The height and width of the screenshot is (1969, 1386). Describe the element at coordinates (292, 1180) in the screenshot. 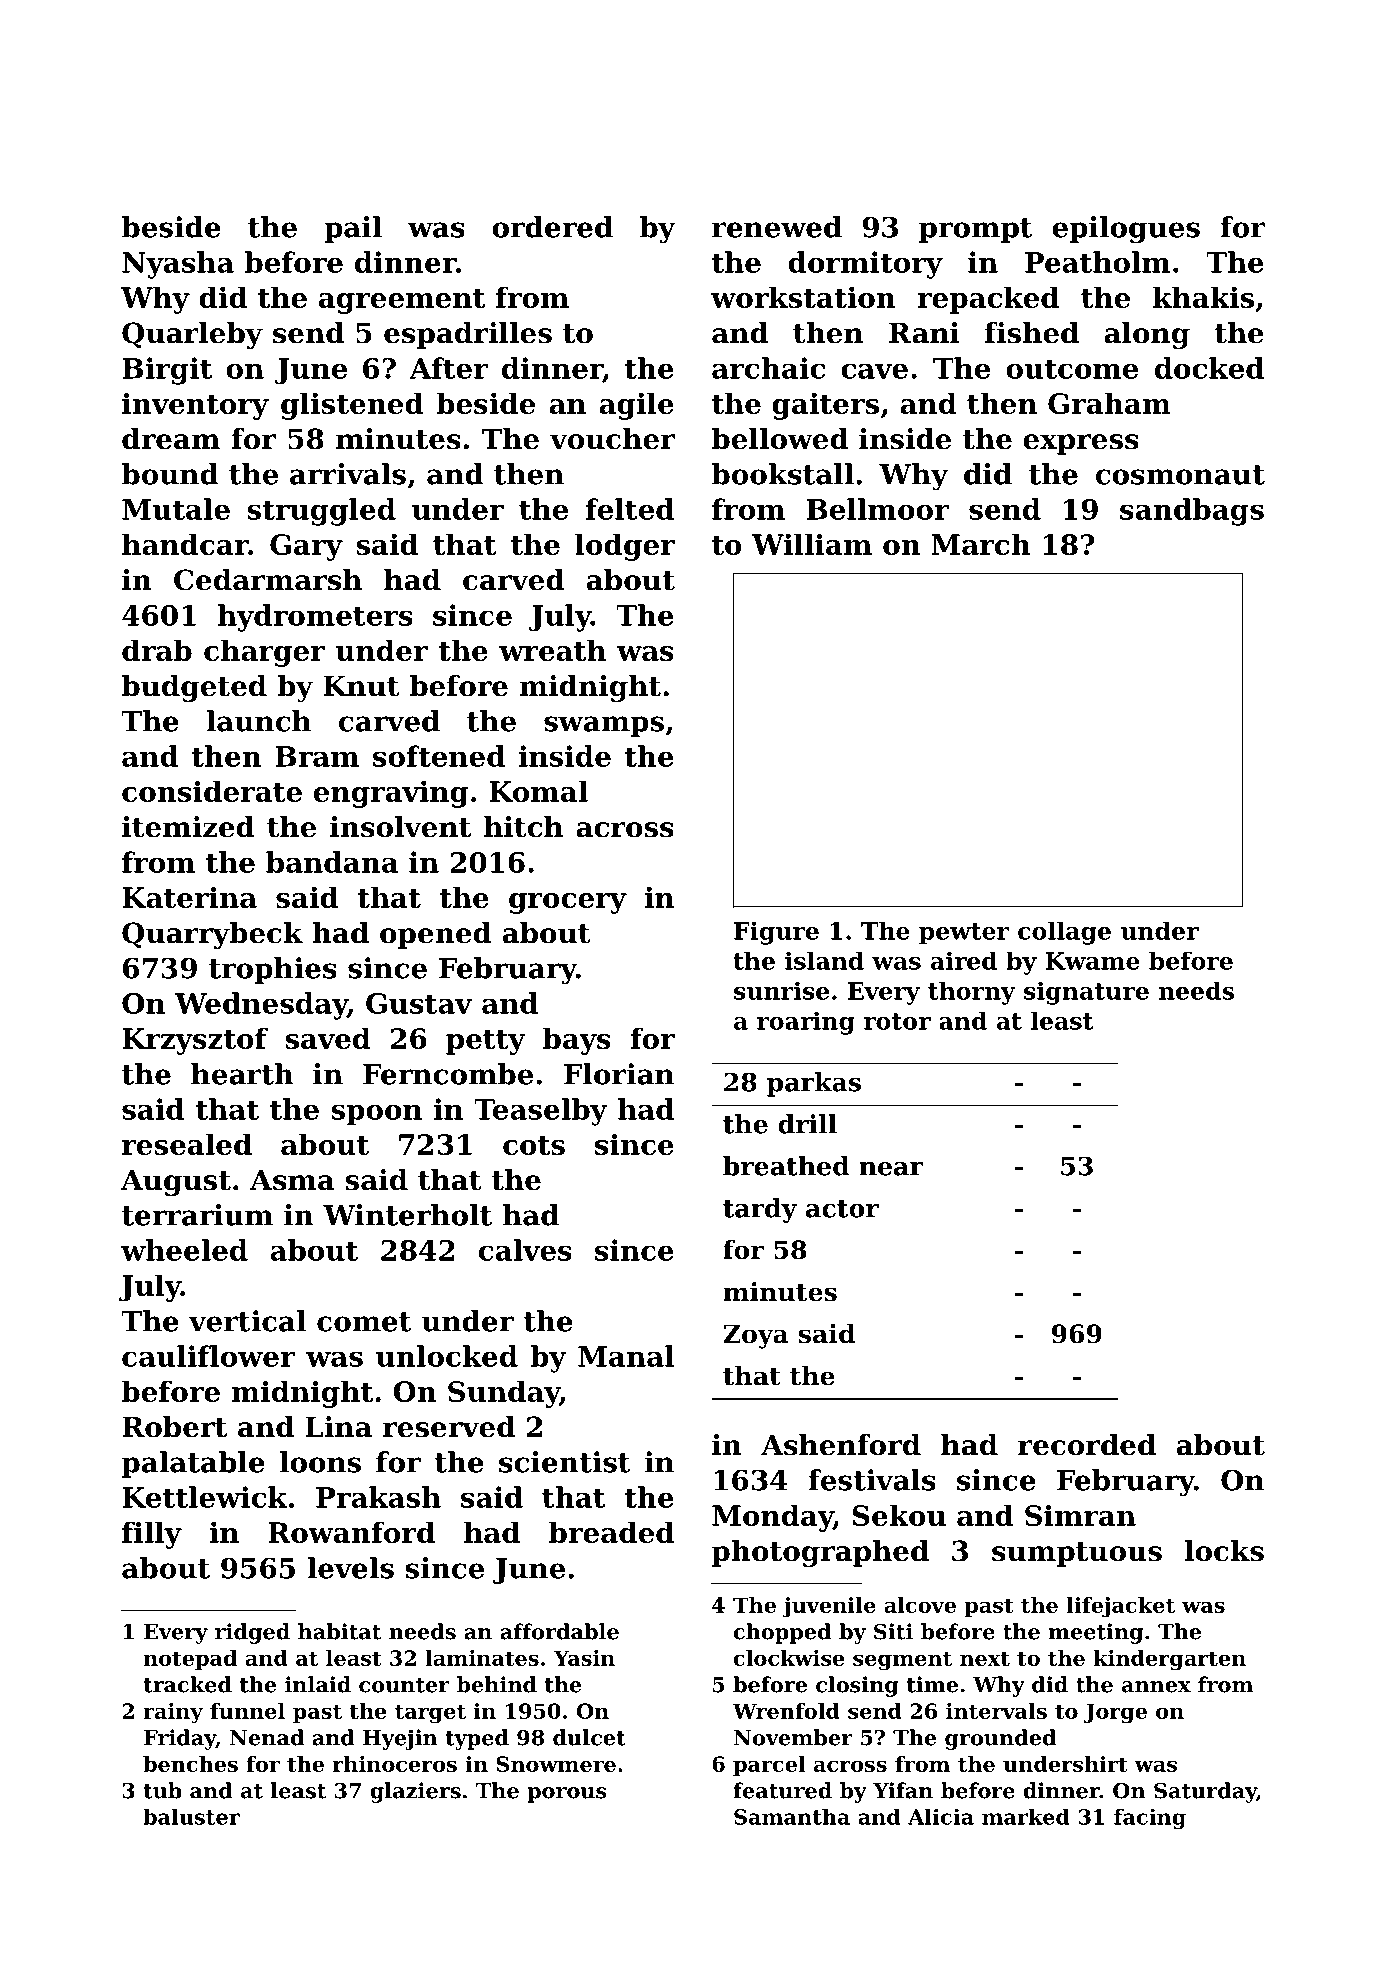

I see `Asma` at that location.
